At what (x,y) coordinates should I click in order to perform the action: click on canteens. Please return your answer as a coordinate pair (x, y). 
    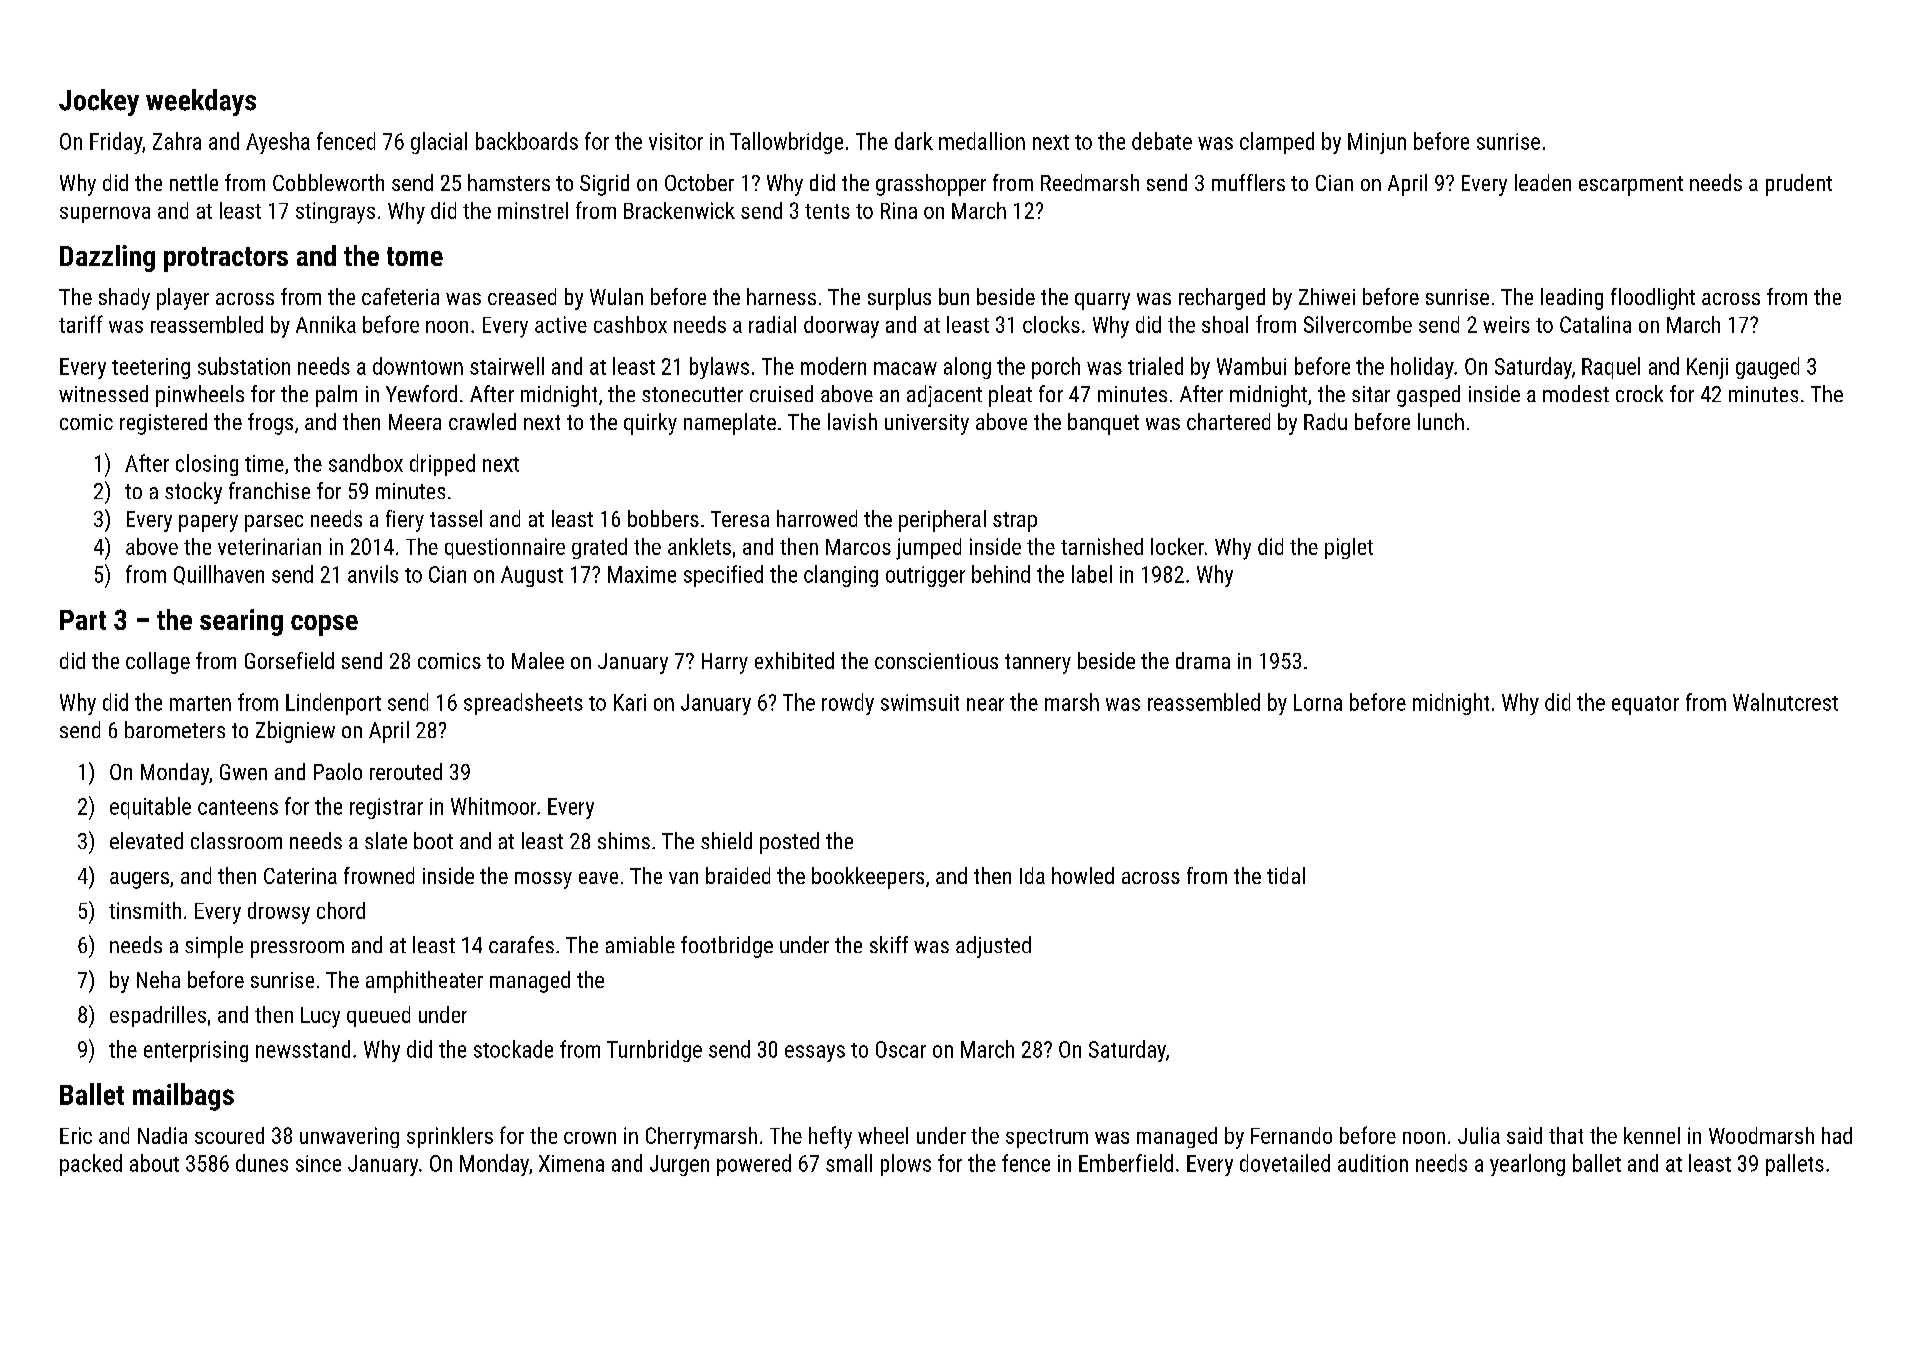
    Looking at the image, I should click on (238, 807).
